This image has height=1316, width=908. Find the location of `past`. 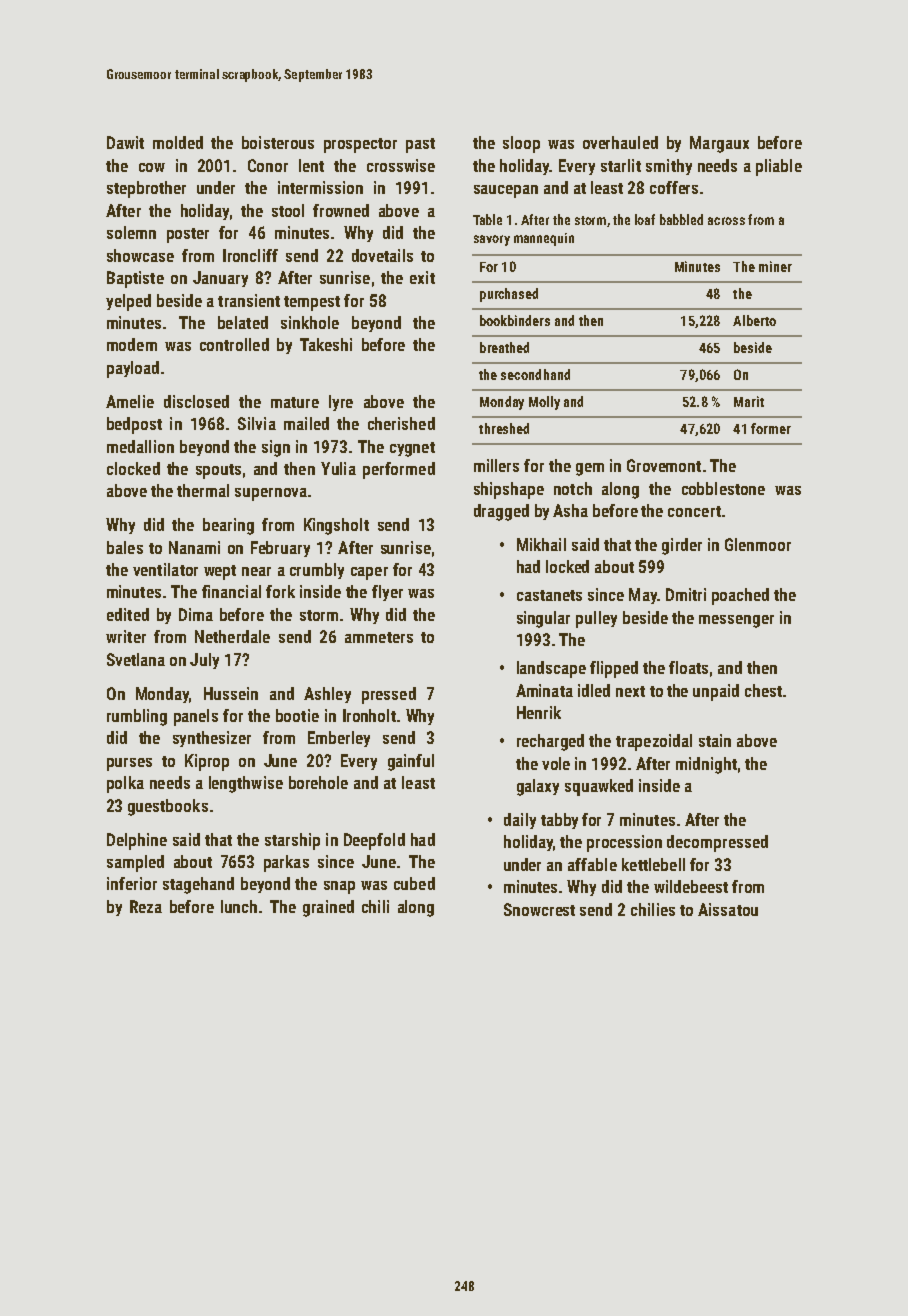

past is located at coordinates (420, 145).
